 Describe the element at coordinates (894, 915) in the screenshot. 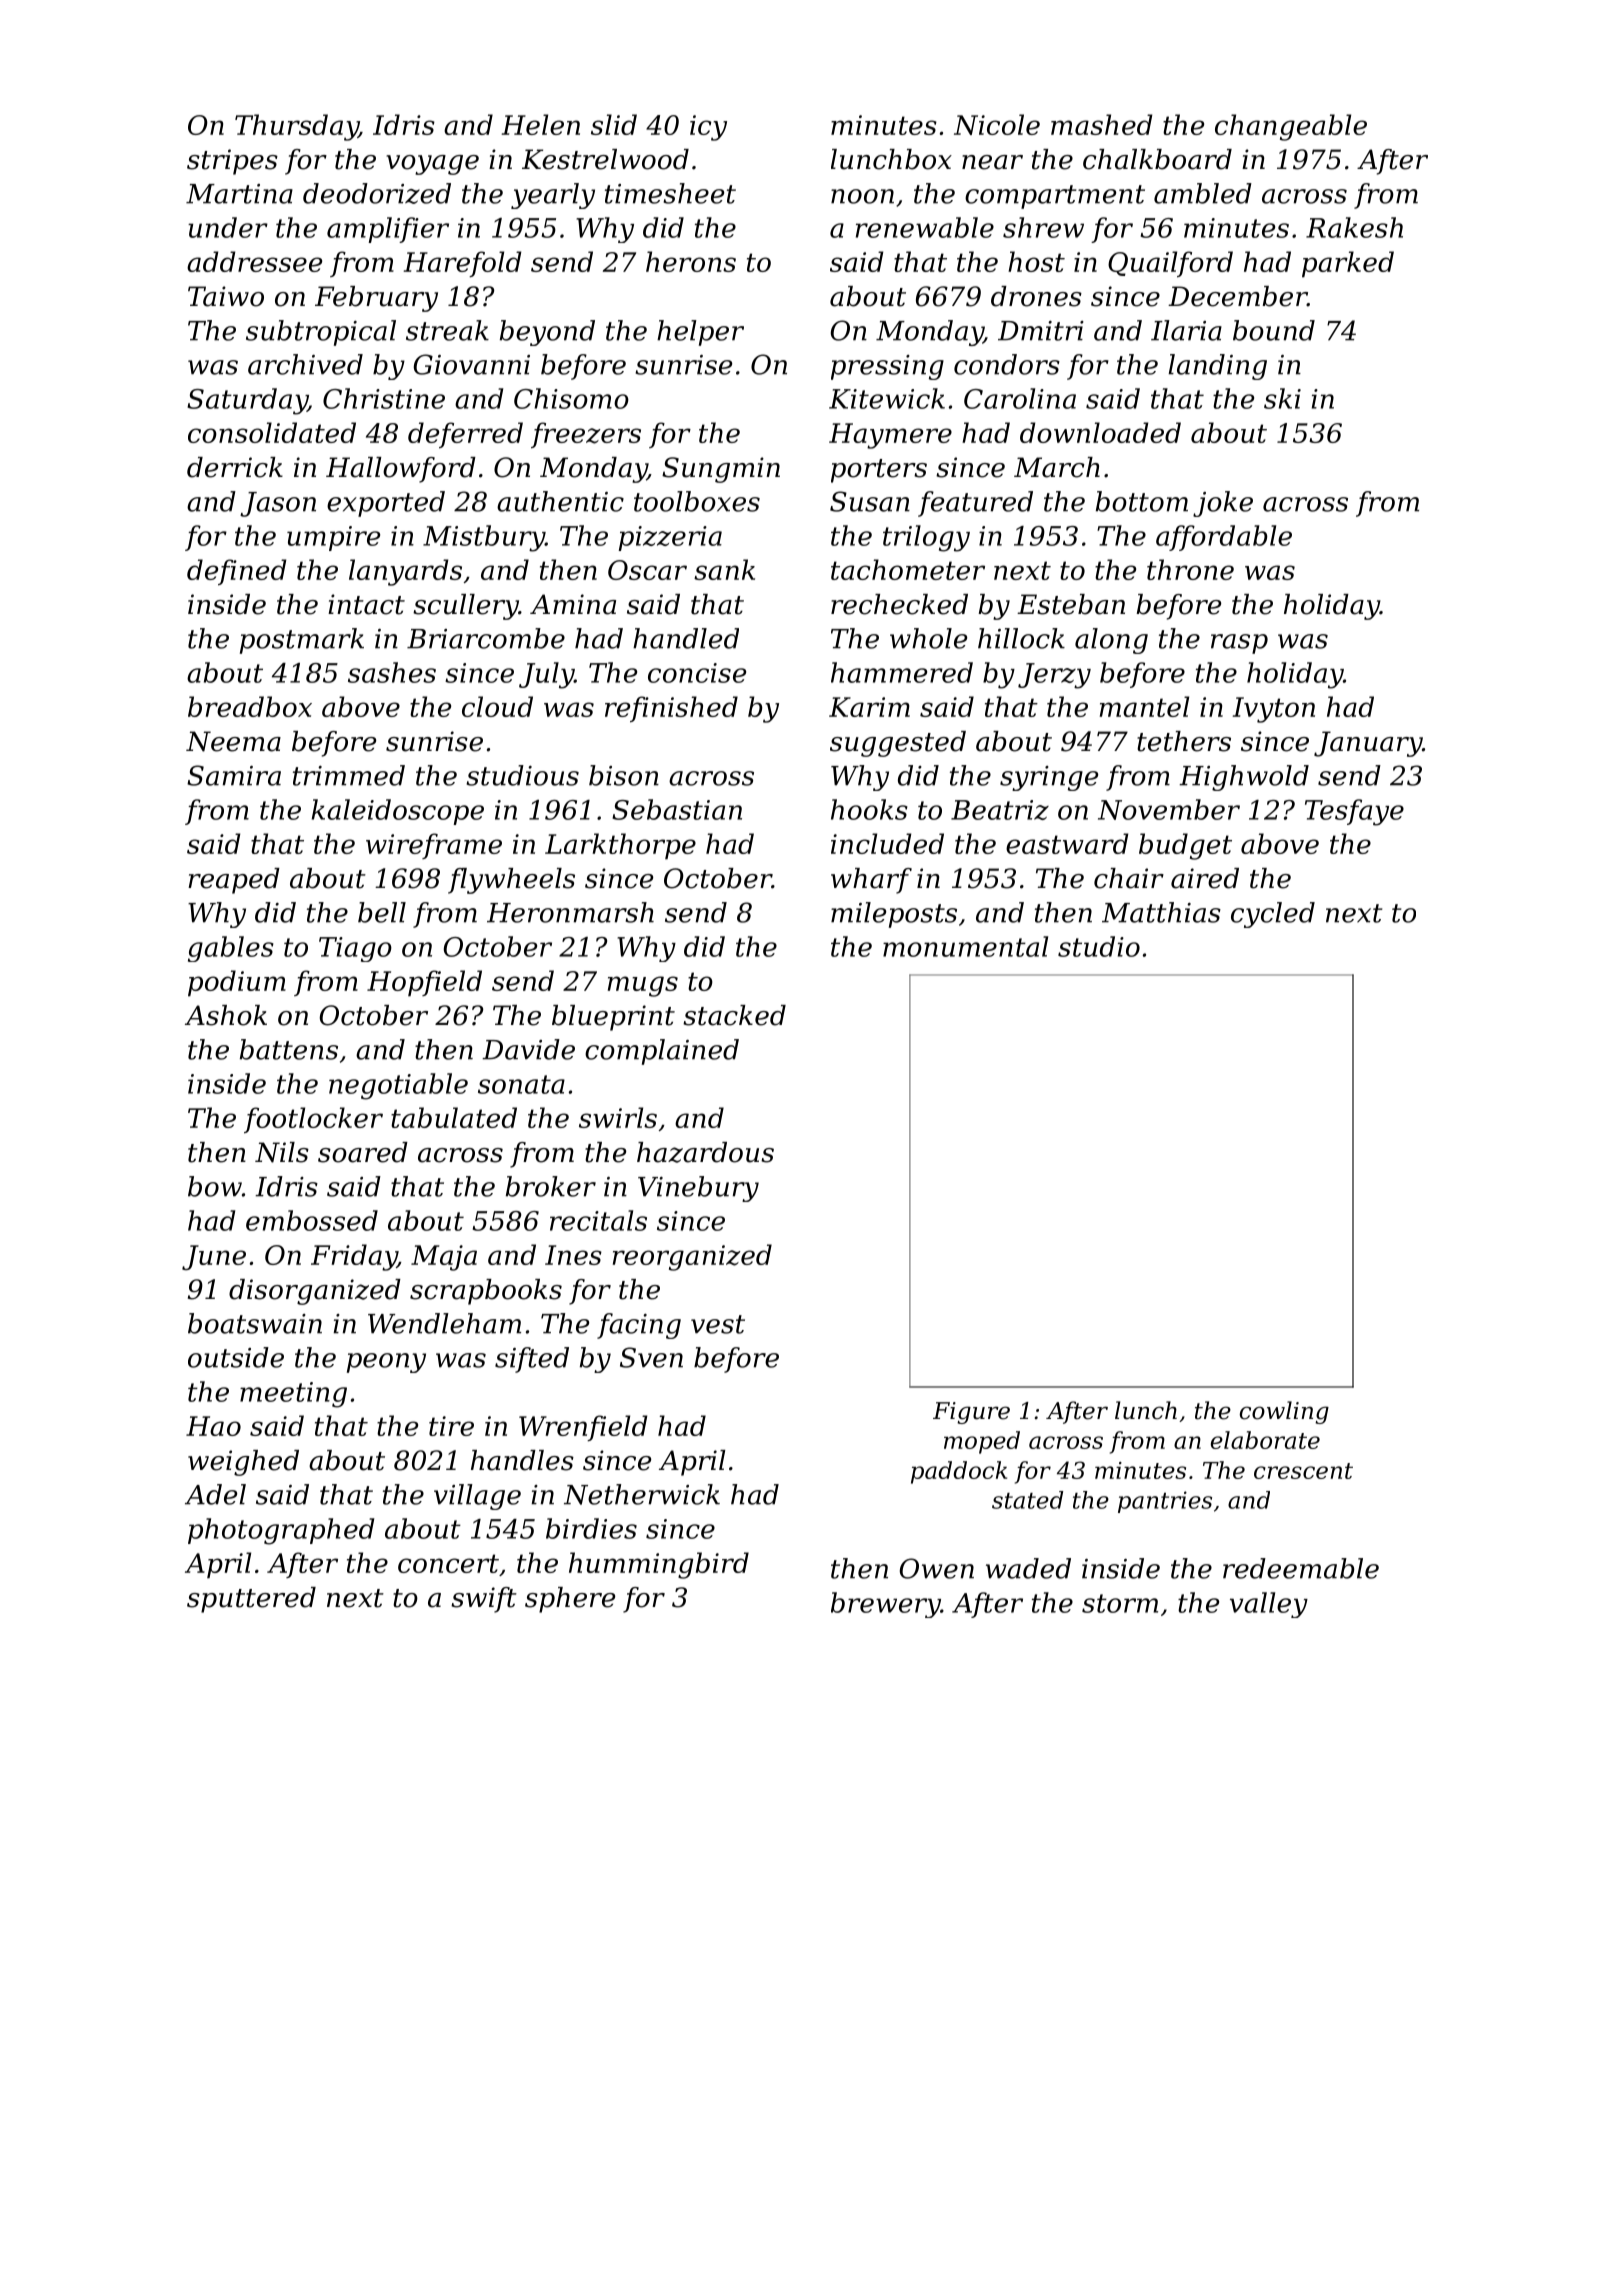

I see `mileposts` at that location.
